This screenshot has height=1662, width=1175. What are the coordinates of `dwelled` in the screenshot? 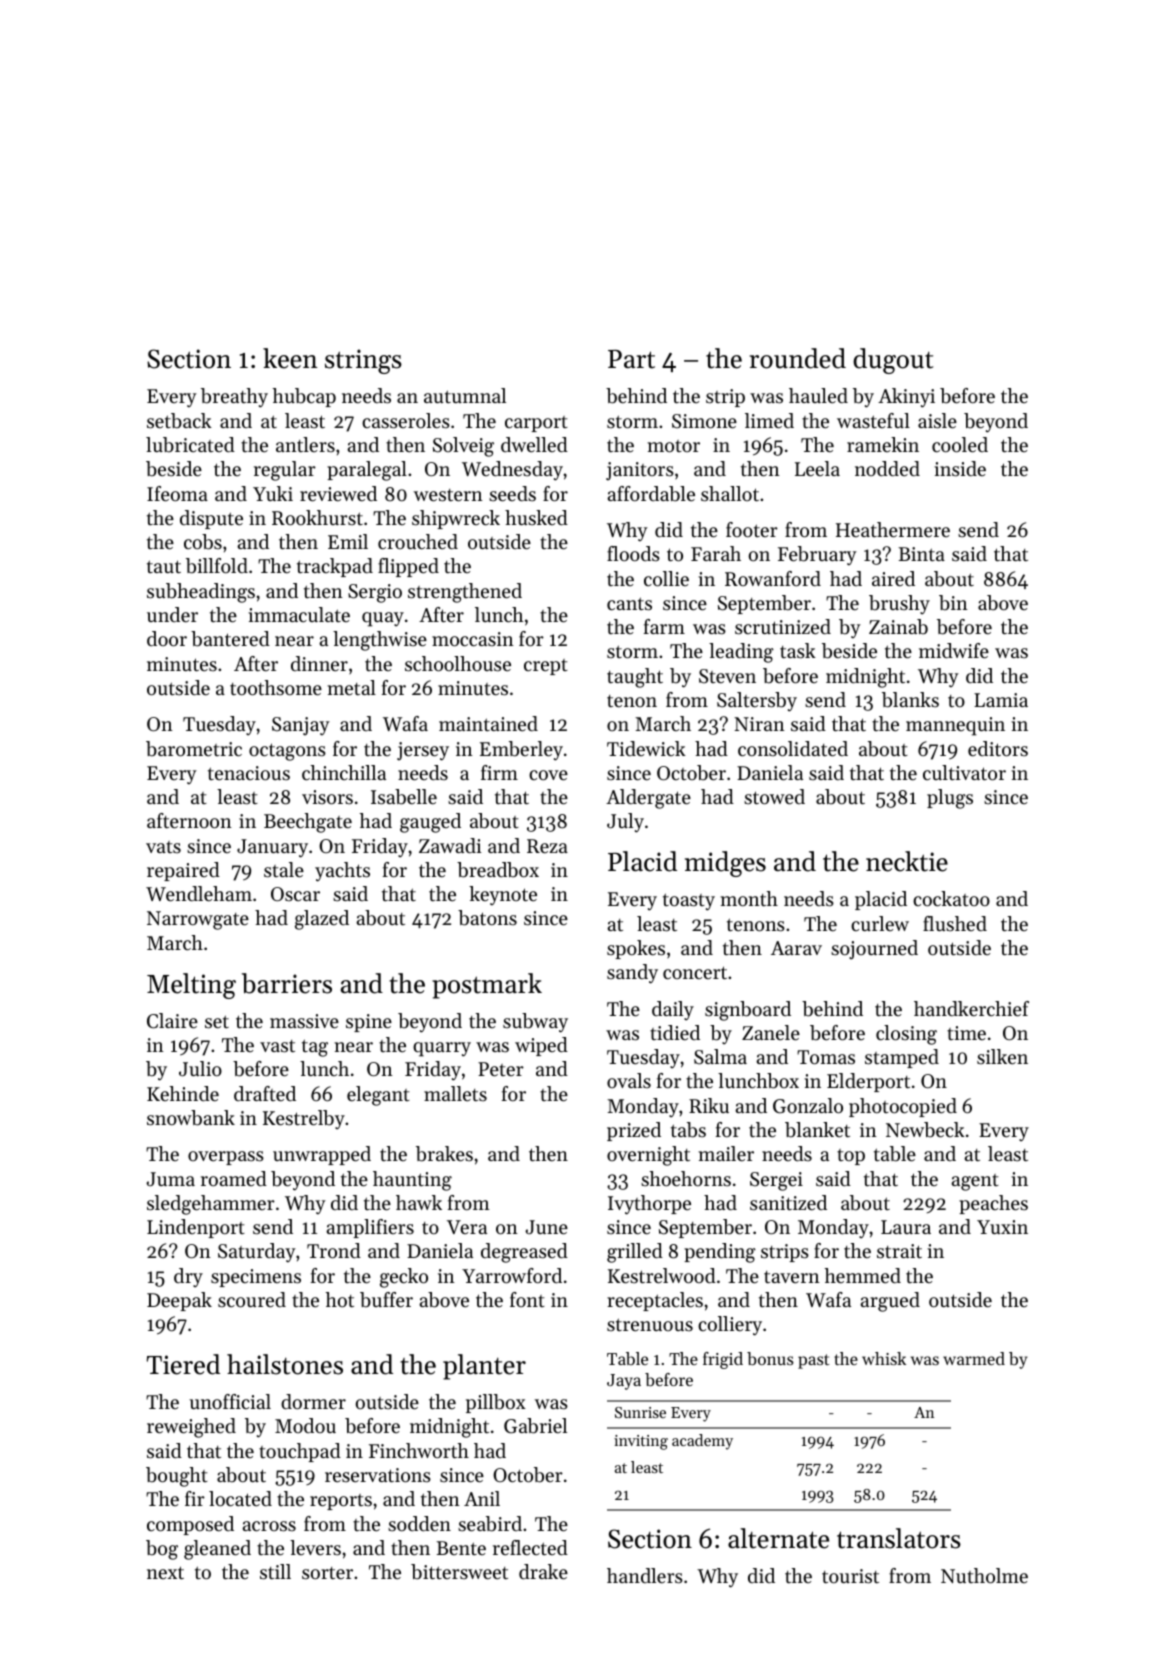 It's located at (534, 445).
